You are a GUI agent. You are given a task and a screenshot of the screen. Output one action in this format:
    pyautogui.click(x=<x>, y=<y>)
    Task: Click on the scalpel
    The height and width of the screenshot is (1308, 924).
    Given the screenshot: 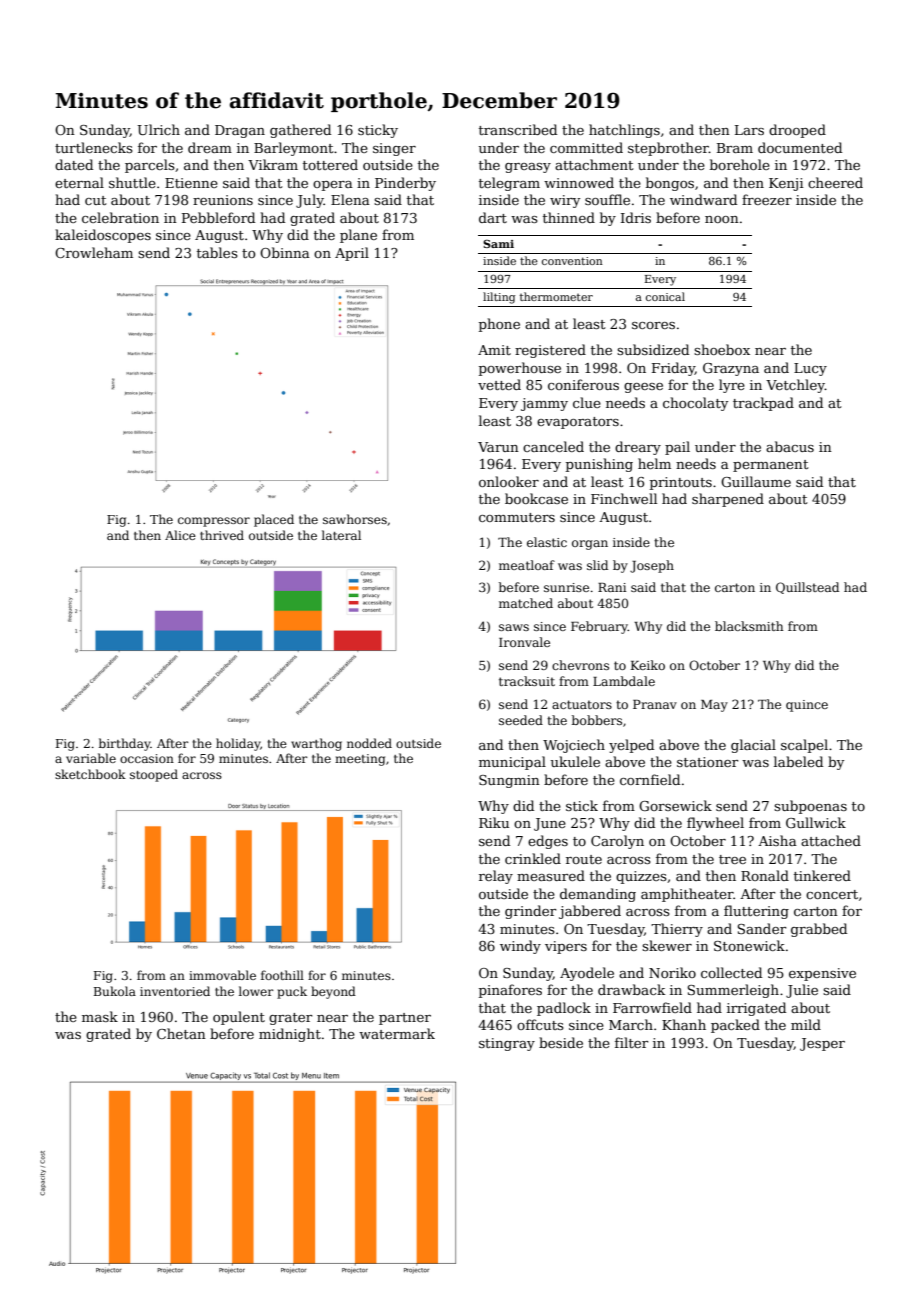 What is the action you would take?
    pyautogui.click(x=804, y=746)
